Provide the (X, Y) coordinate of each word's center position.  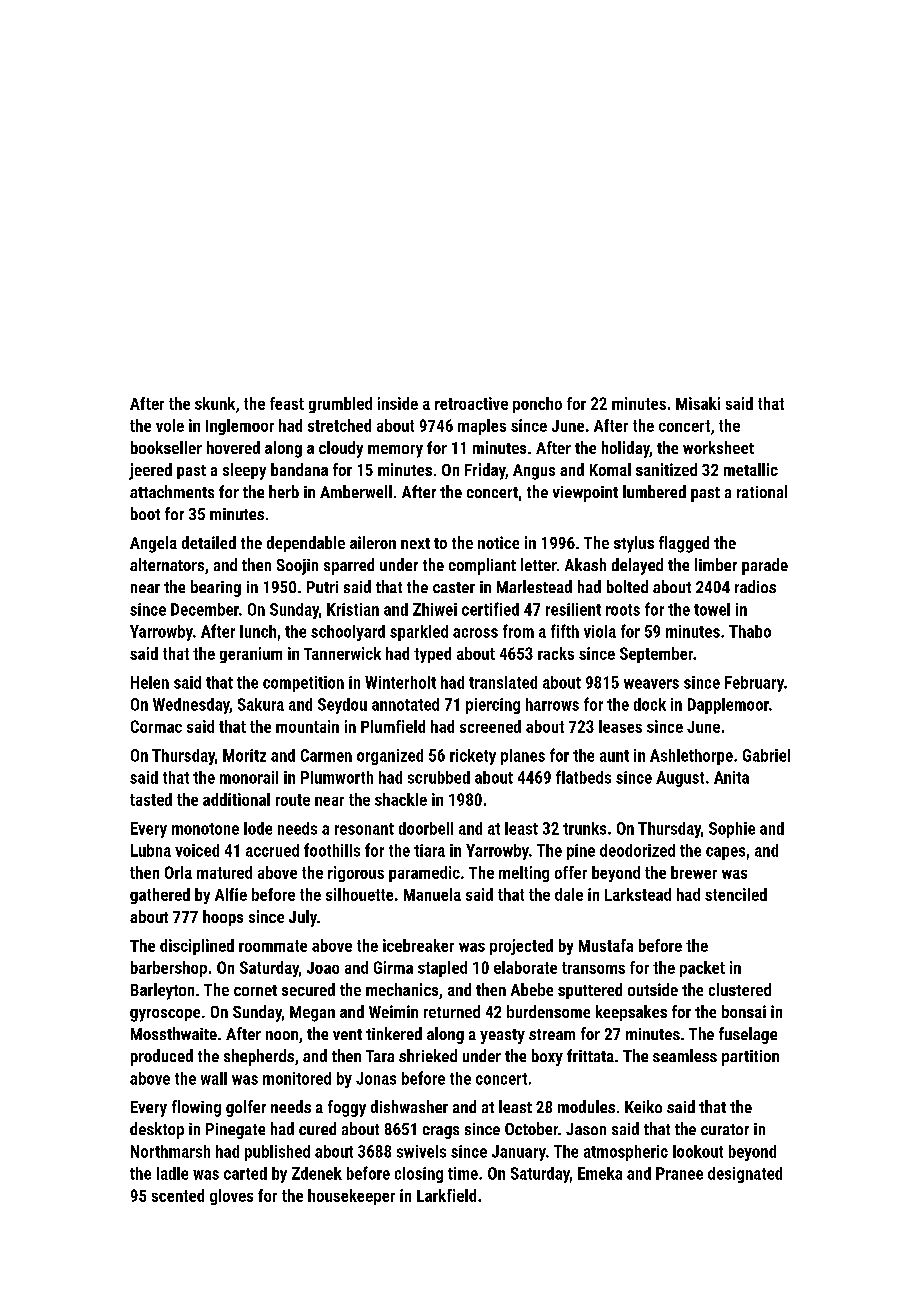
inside (398, 403)
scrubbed (439, 777)
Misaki (698, 403)
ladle (172, 1173)
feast (287, 403)
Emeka (600, 1173)
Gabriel (766, 755)
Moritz (244, 755)
